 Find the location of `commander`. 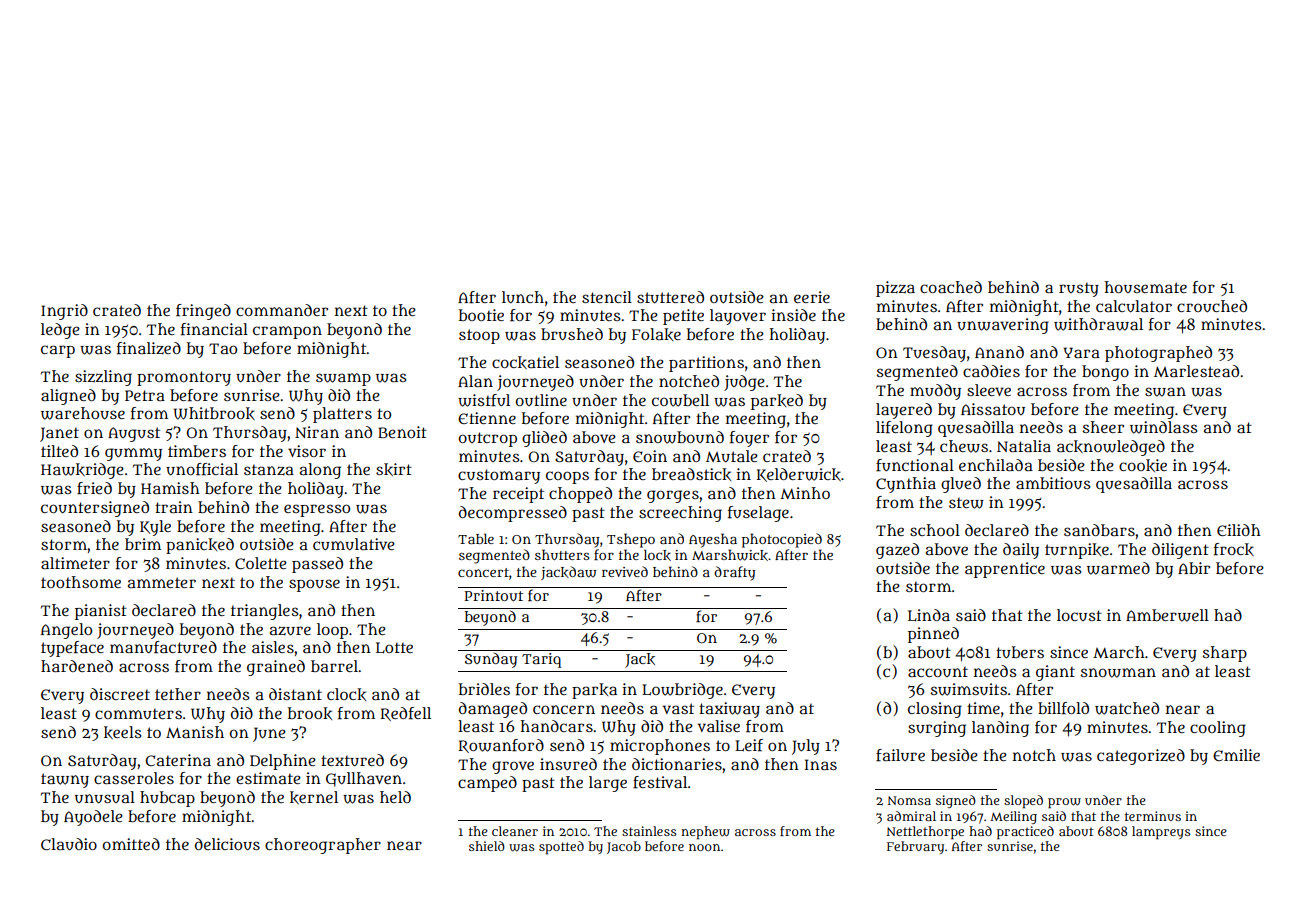

commander is located at coordinates (282, 310).
